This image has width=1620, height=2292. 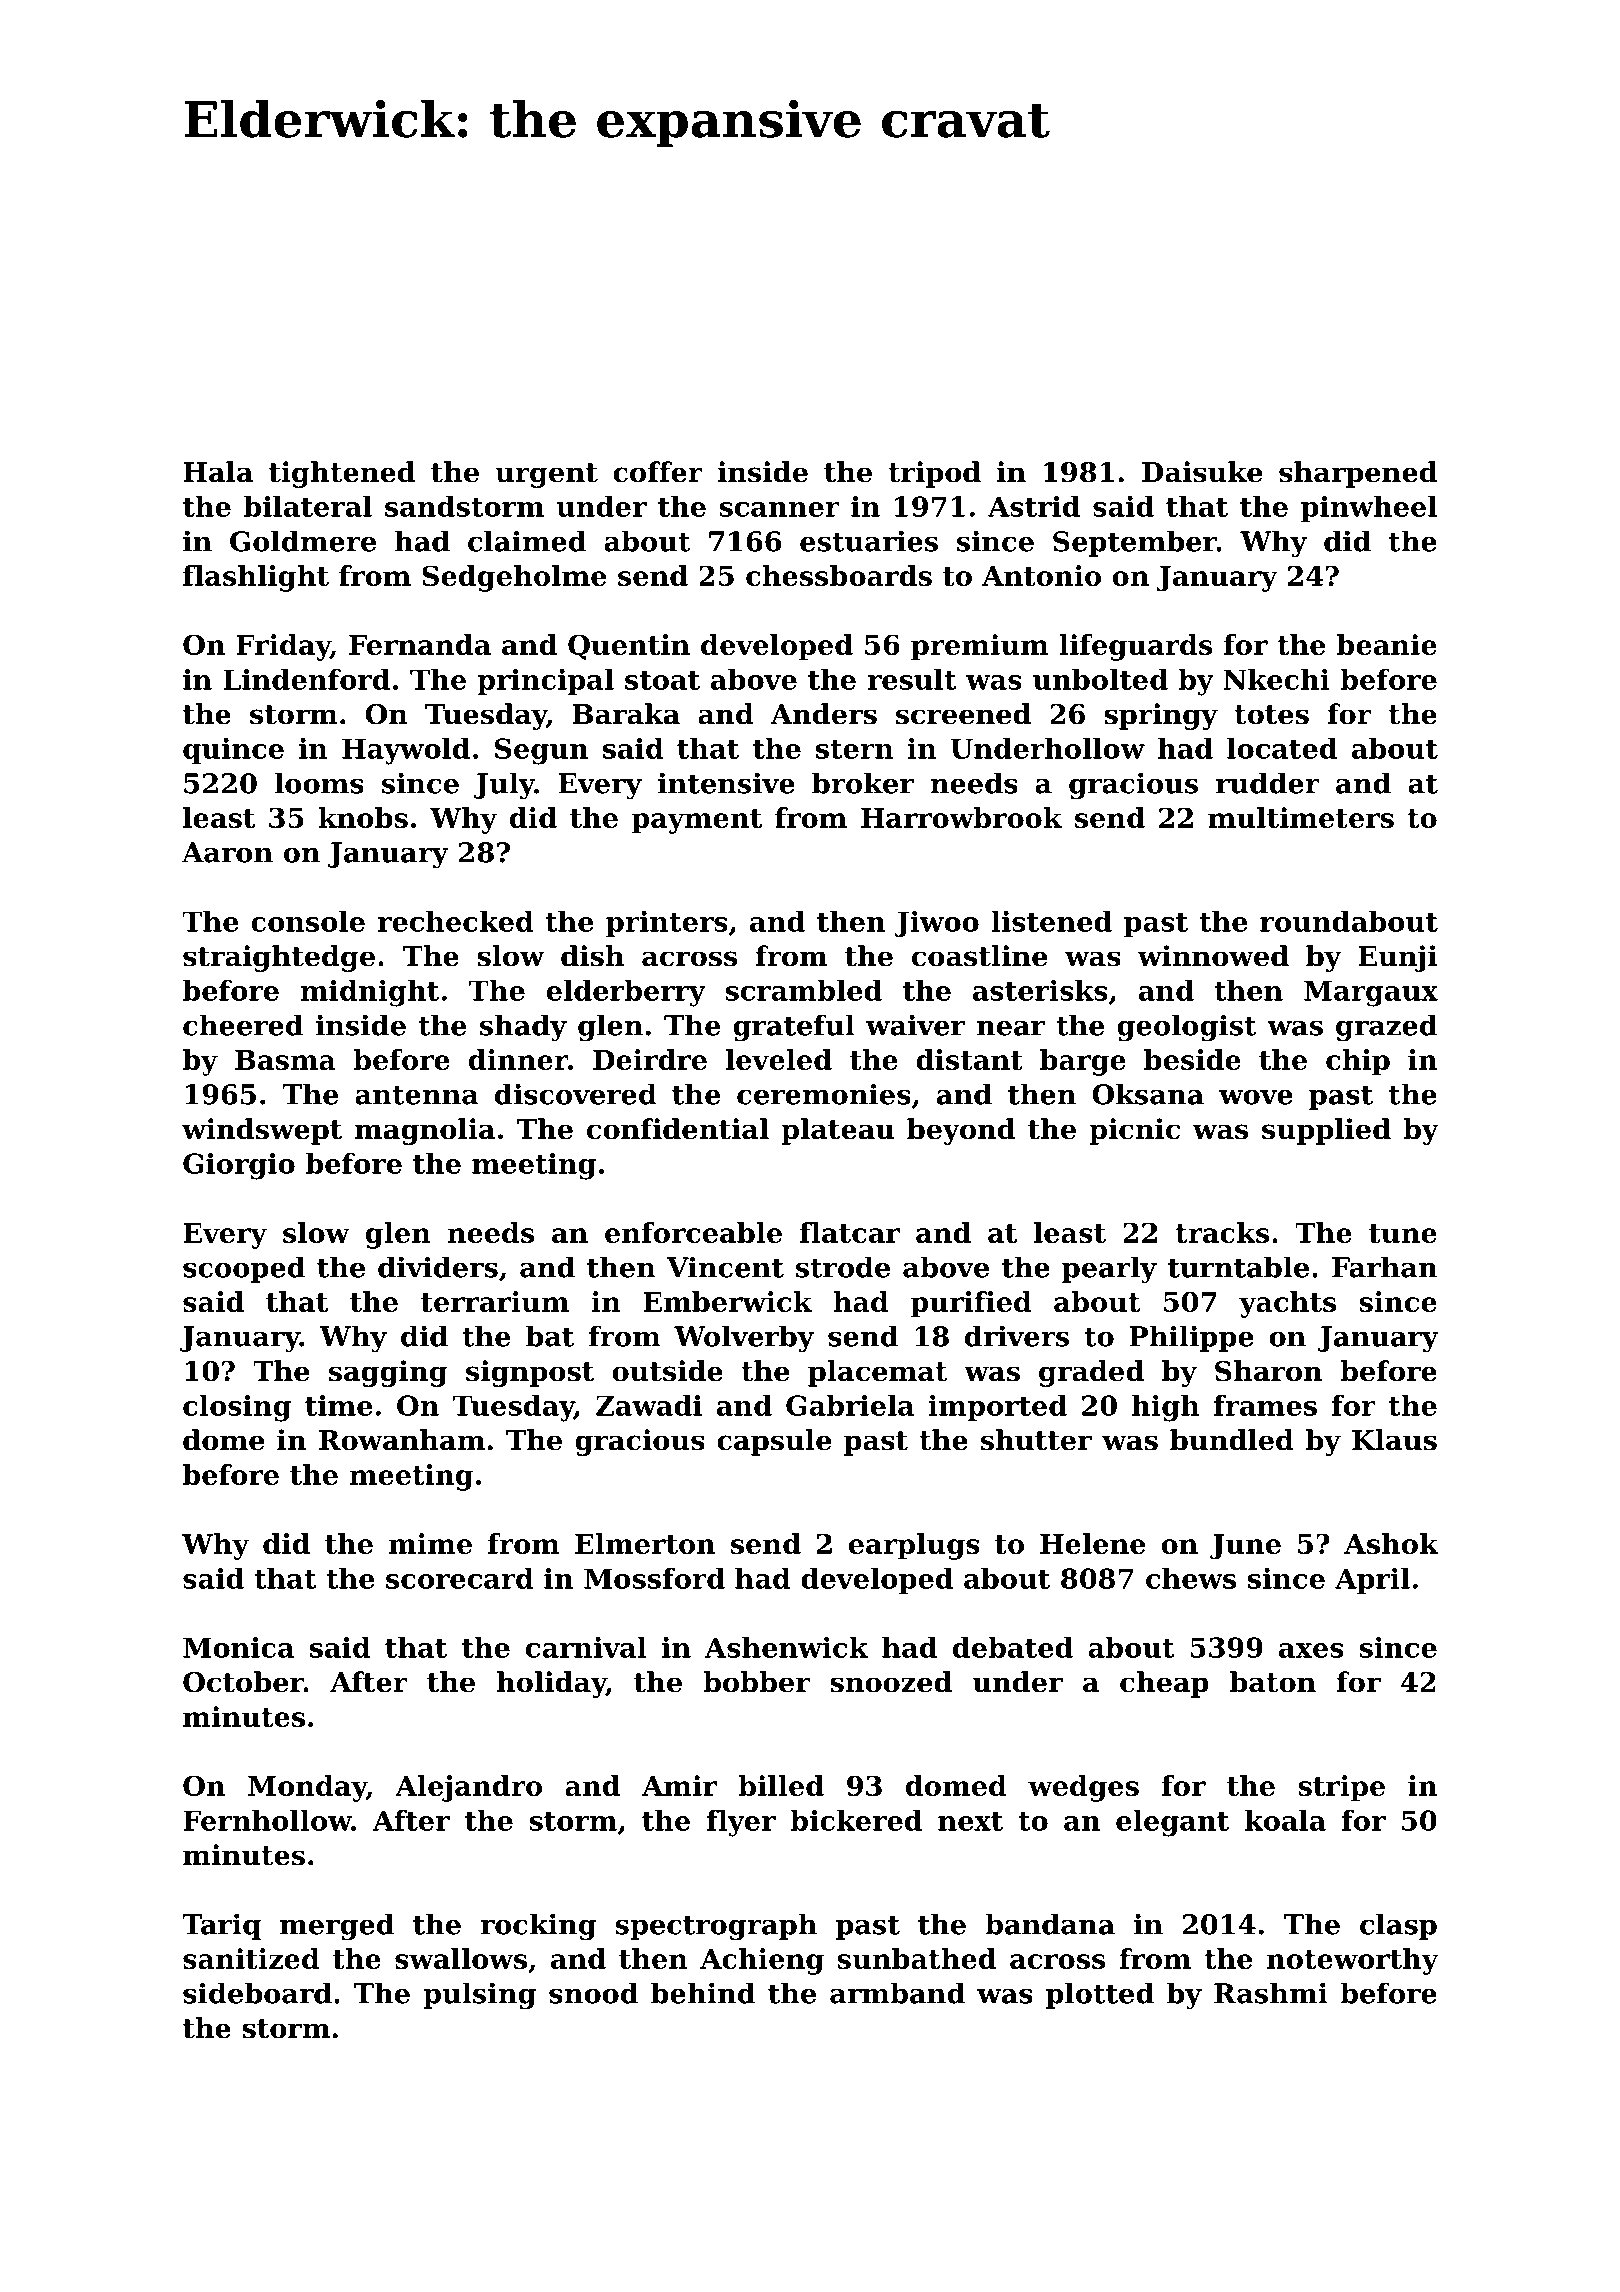 What do you see at coordinates (1213, 956) in the image?
I see `winnowed` at bounding box center [1213, 956].
